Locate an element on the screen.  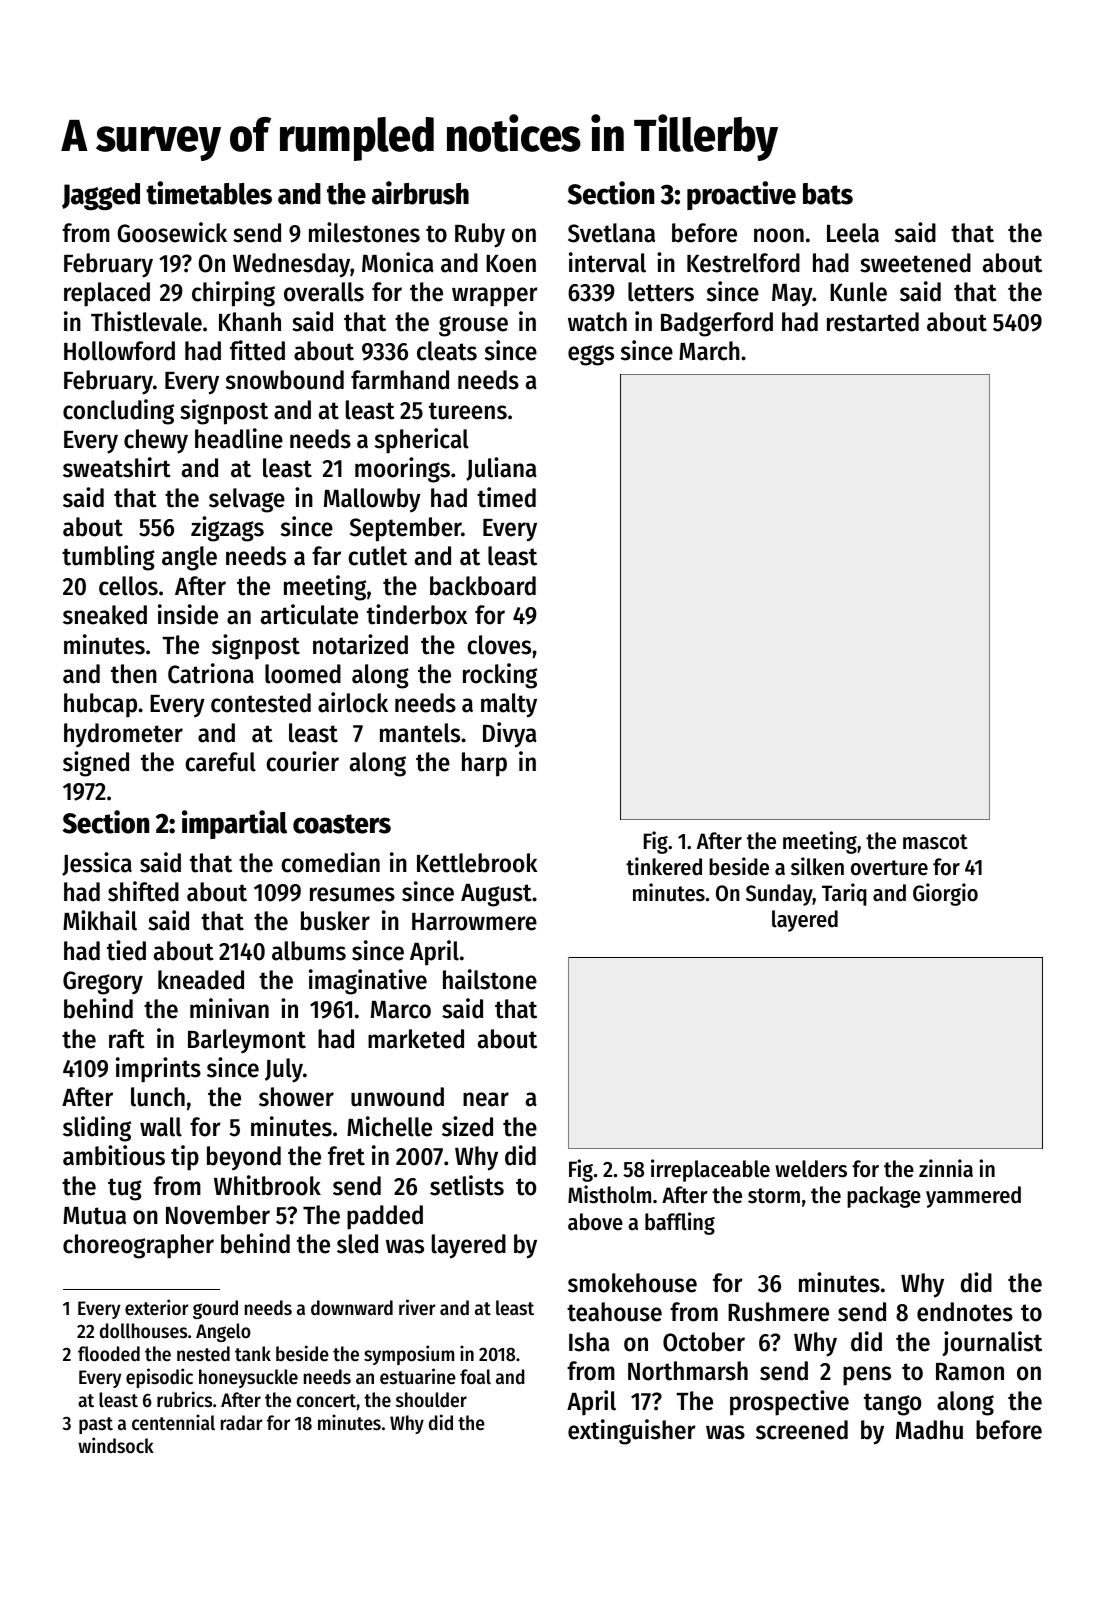
Goosewick is located at coordinates (172, 232).
